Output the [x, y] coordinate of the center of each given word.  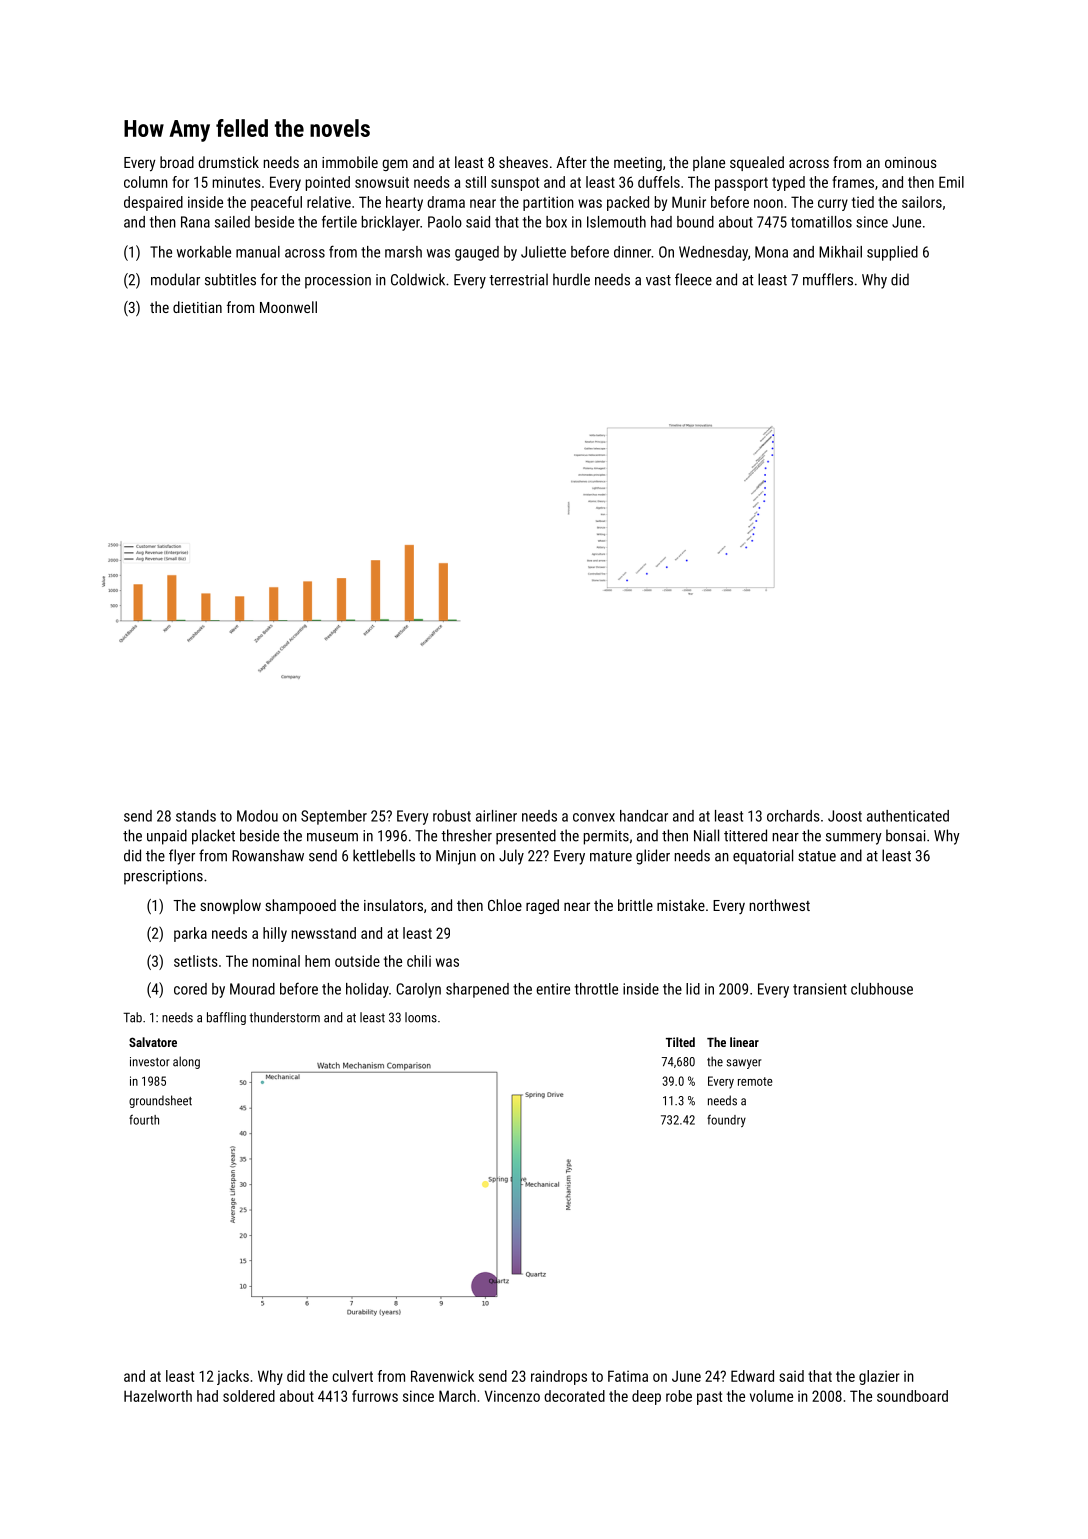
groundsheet [160, 1101]
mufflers [828, 279]
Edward [752, 1376]
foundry [726, 1120]
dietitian [197, 307]
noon [768, 203]
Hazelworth [158, 1396]
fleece [693, 279]
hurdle [571, 279]
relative [329, 202]
